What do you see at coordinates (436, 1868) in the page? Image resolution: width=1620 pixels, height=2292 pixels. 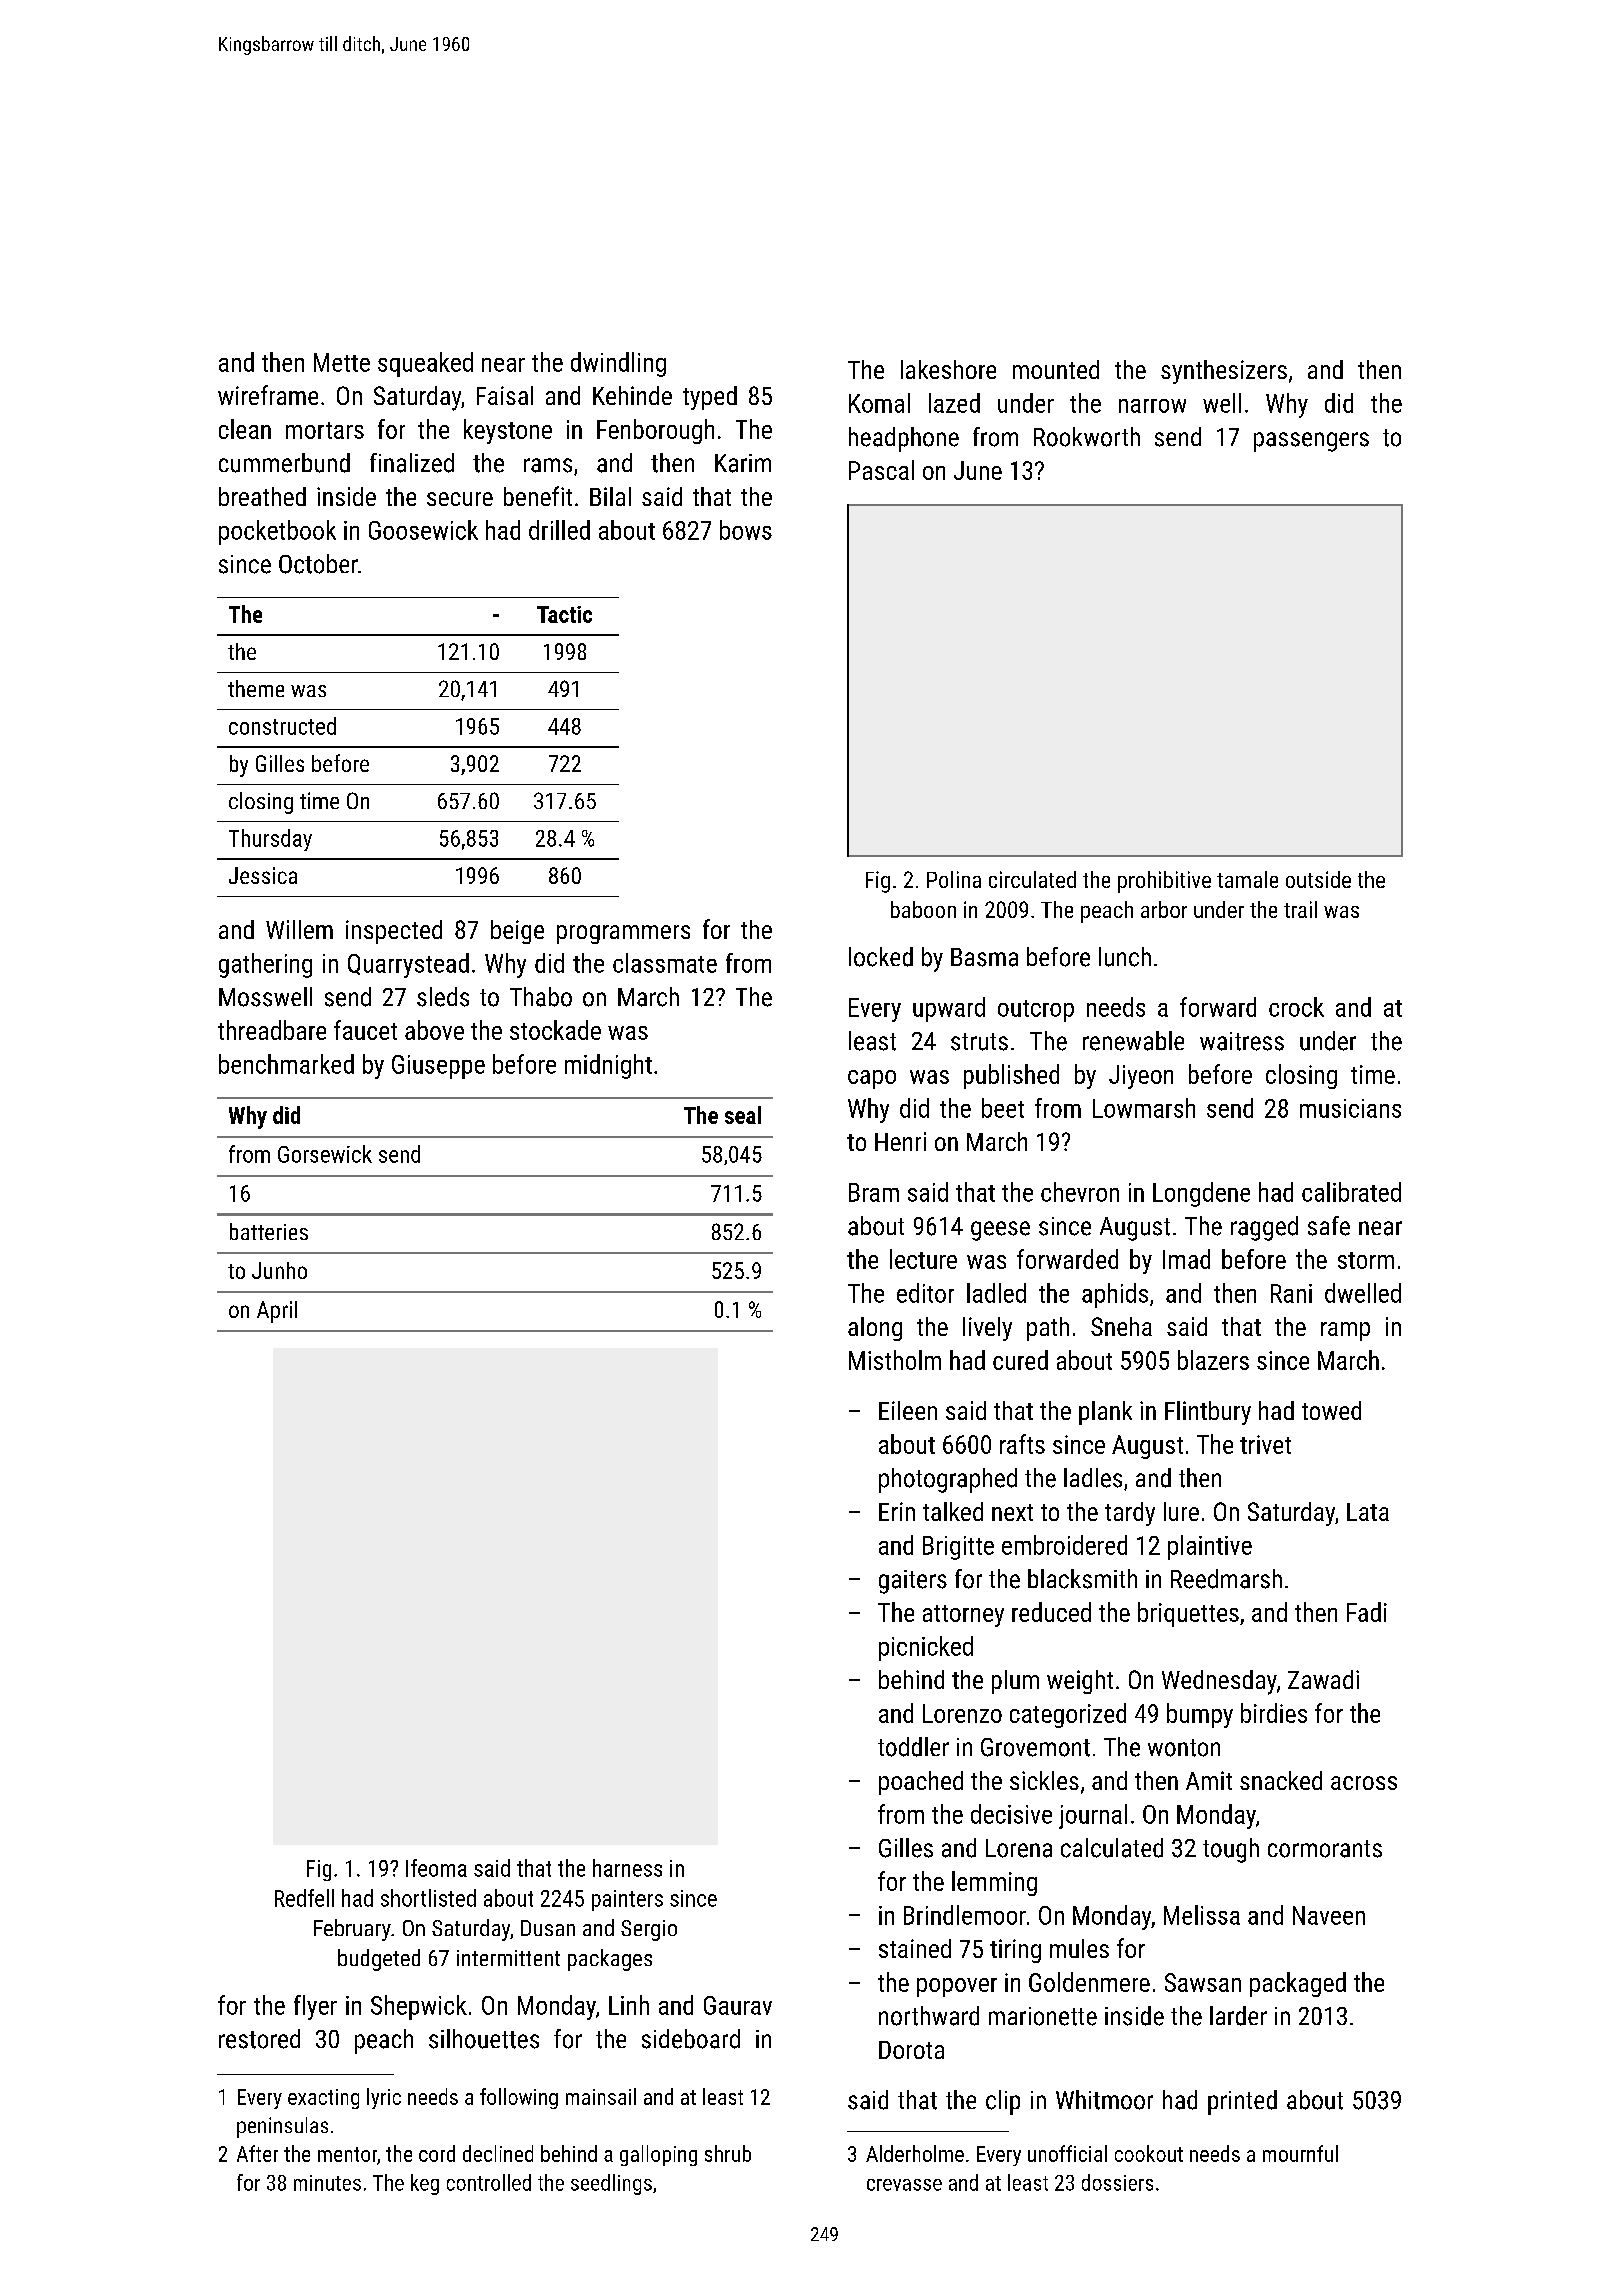 I see `Ifeoma` at bounding box center [436, 1868].
